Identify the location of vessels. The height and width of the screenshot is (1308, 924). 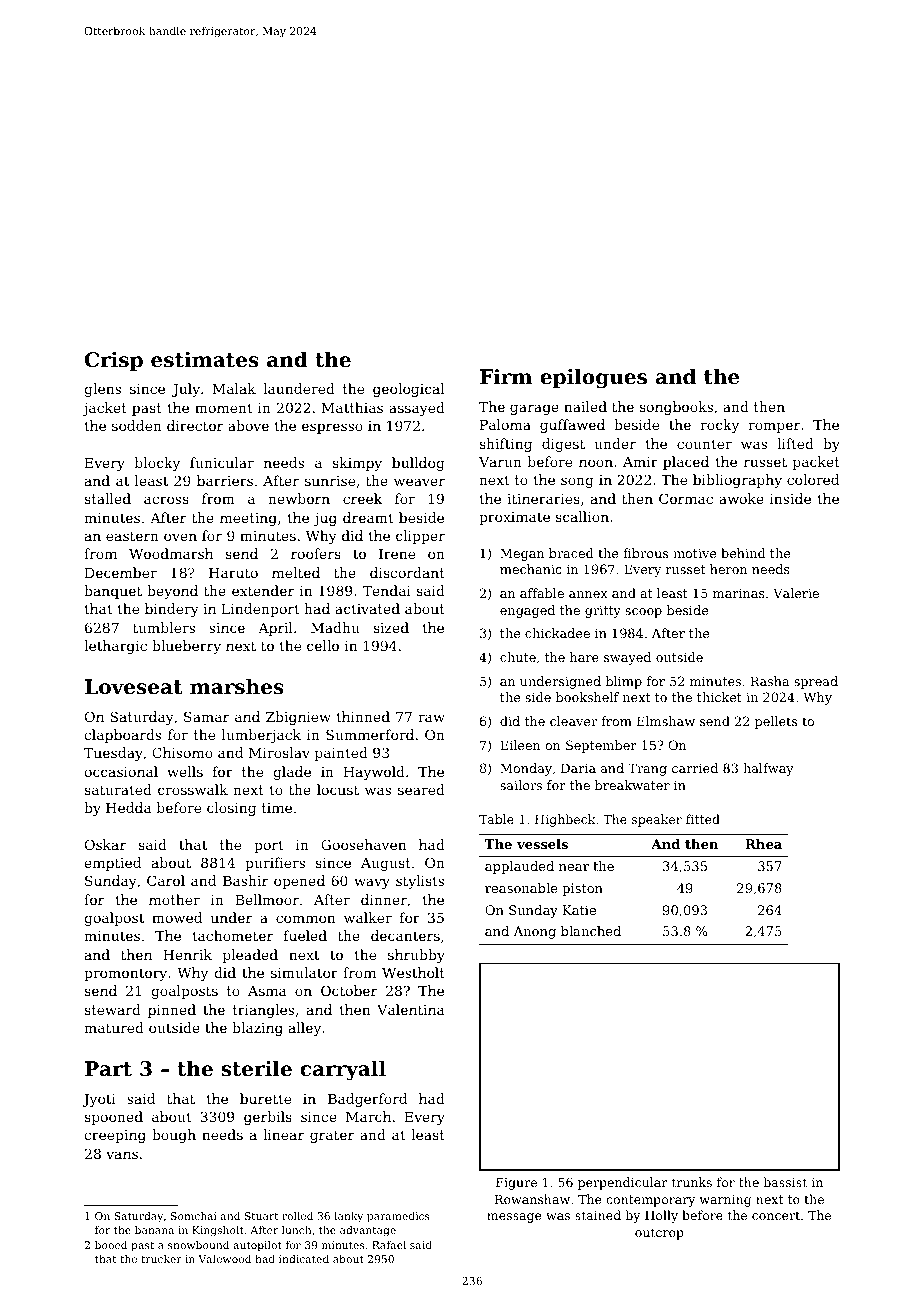
(542, 844).
